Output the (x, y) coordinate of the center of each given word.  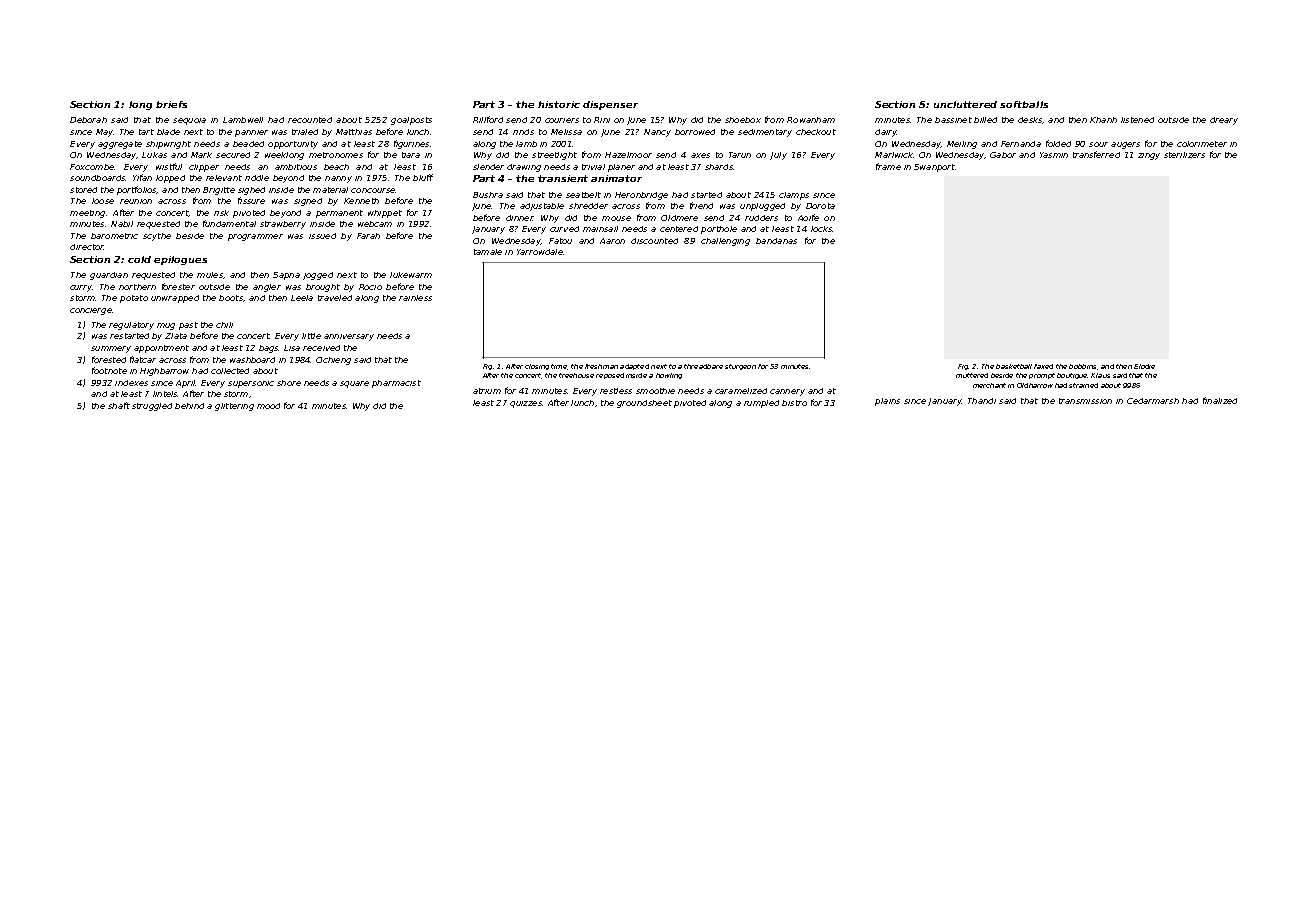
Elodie (1144, 366)
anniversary (349, 337)
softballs (1024, 104)
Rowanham (811, 120)
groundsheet (644, 404)
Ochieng (333, 361)
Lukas (154, 155)
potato (134, 299)
